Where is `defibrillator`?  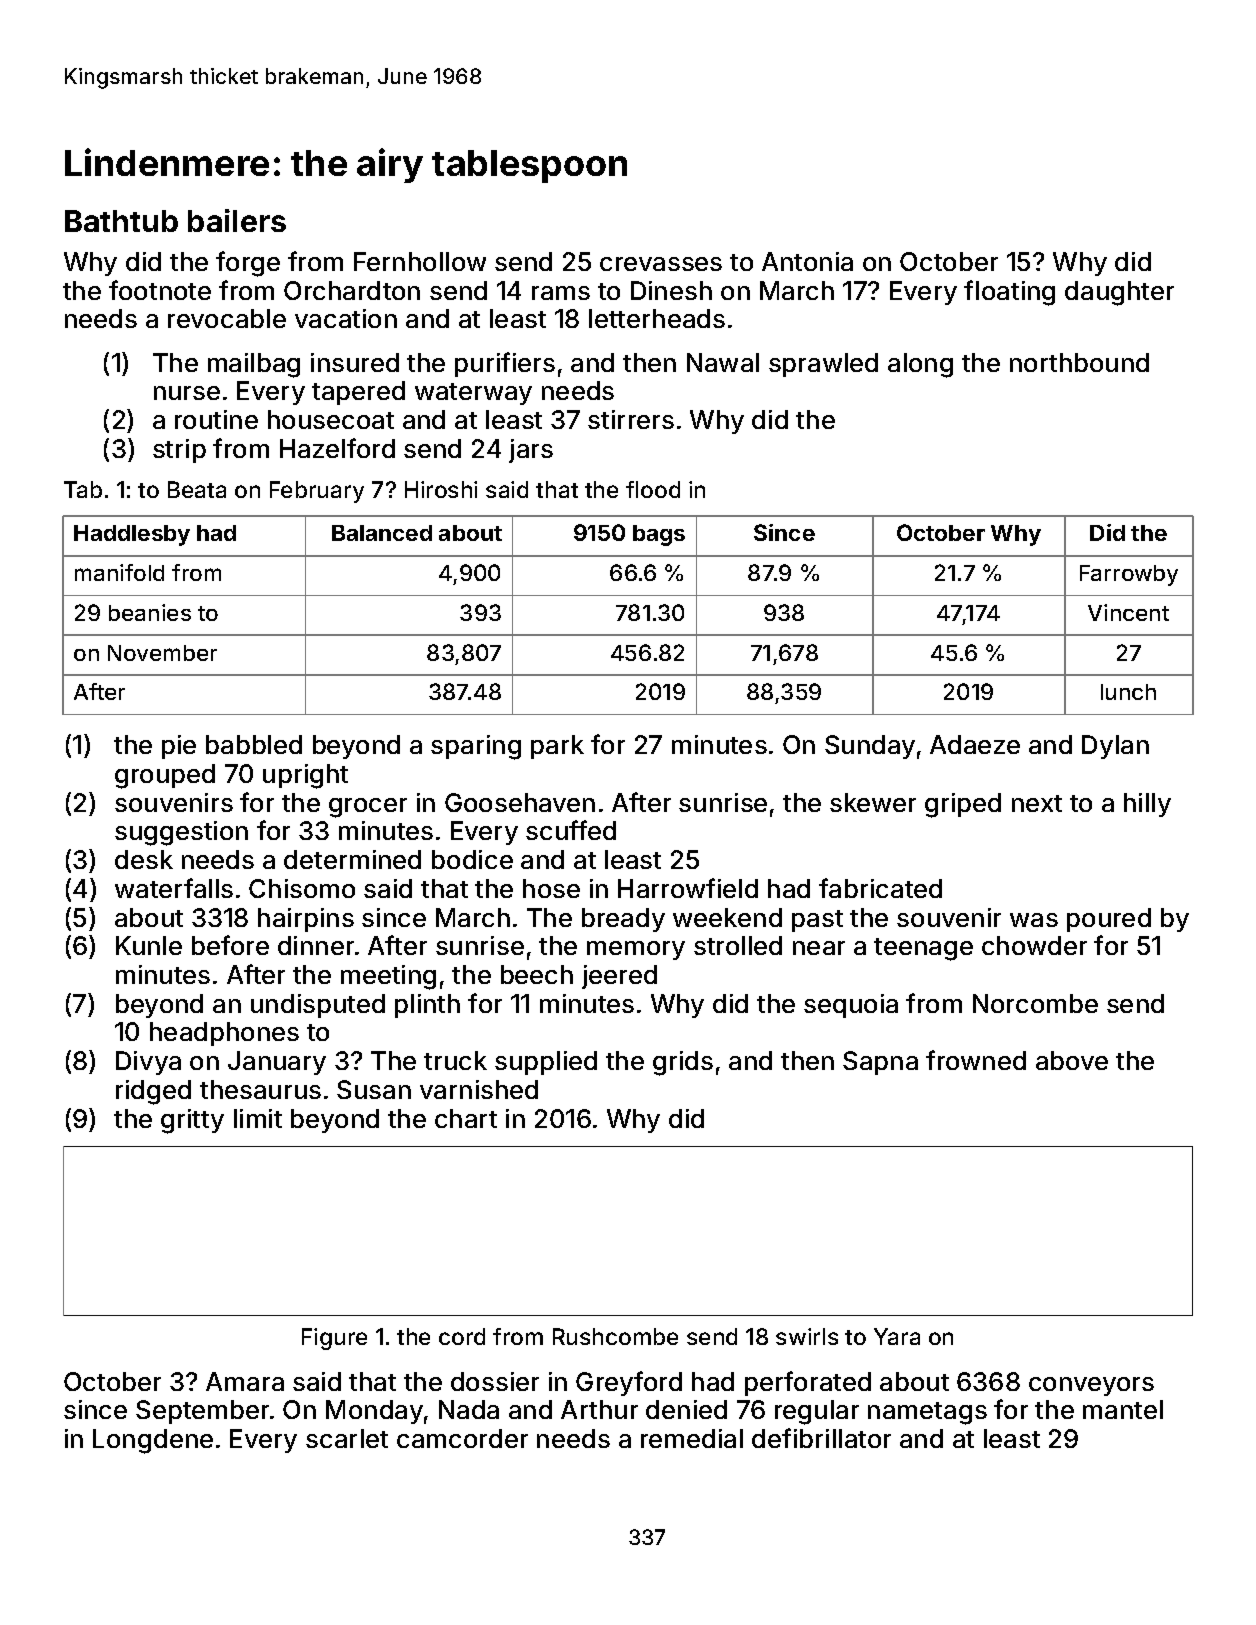
defibrillator is located at coordinates (821, 1438).
